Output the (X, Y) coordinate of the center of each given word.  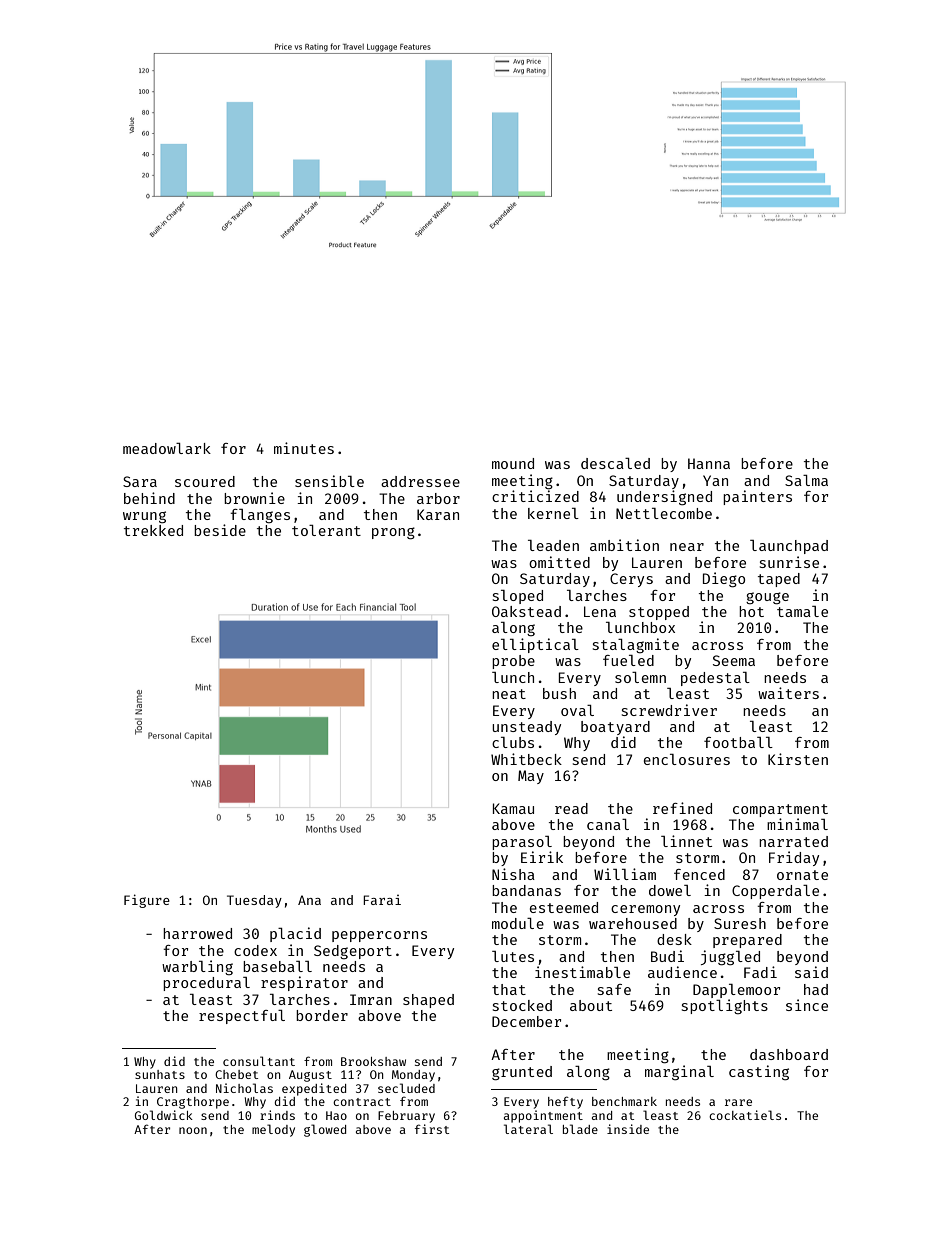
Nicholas (244, 1088)
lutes (513, 956)
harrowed (197, 933)
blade (580, 1129)
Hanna (709, 463)
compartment (780, 810)
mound (513, 463)
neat (509, 694)
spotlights (725, 1006)
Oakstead (526, 611)
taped (779, 580)
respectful (242, 1017)
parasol (522, 843)
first (432, 1129)
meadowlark (167, 448)
